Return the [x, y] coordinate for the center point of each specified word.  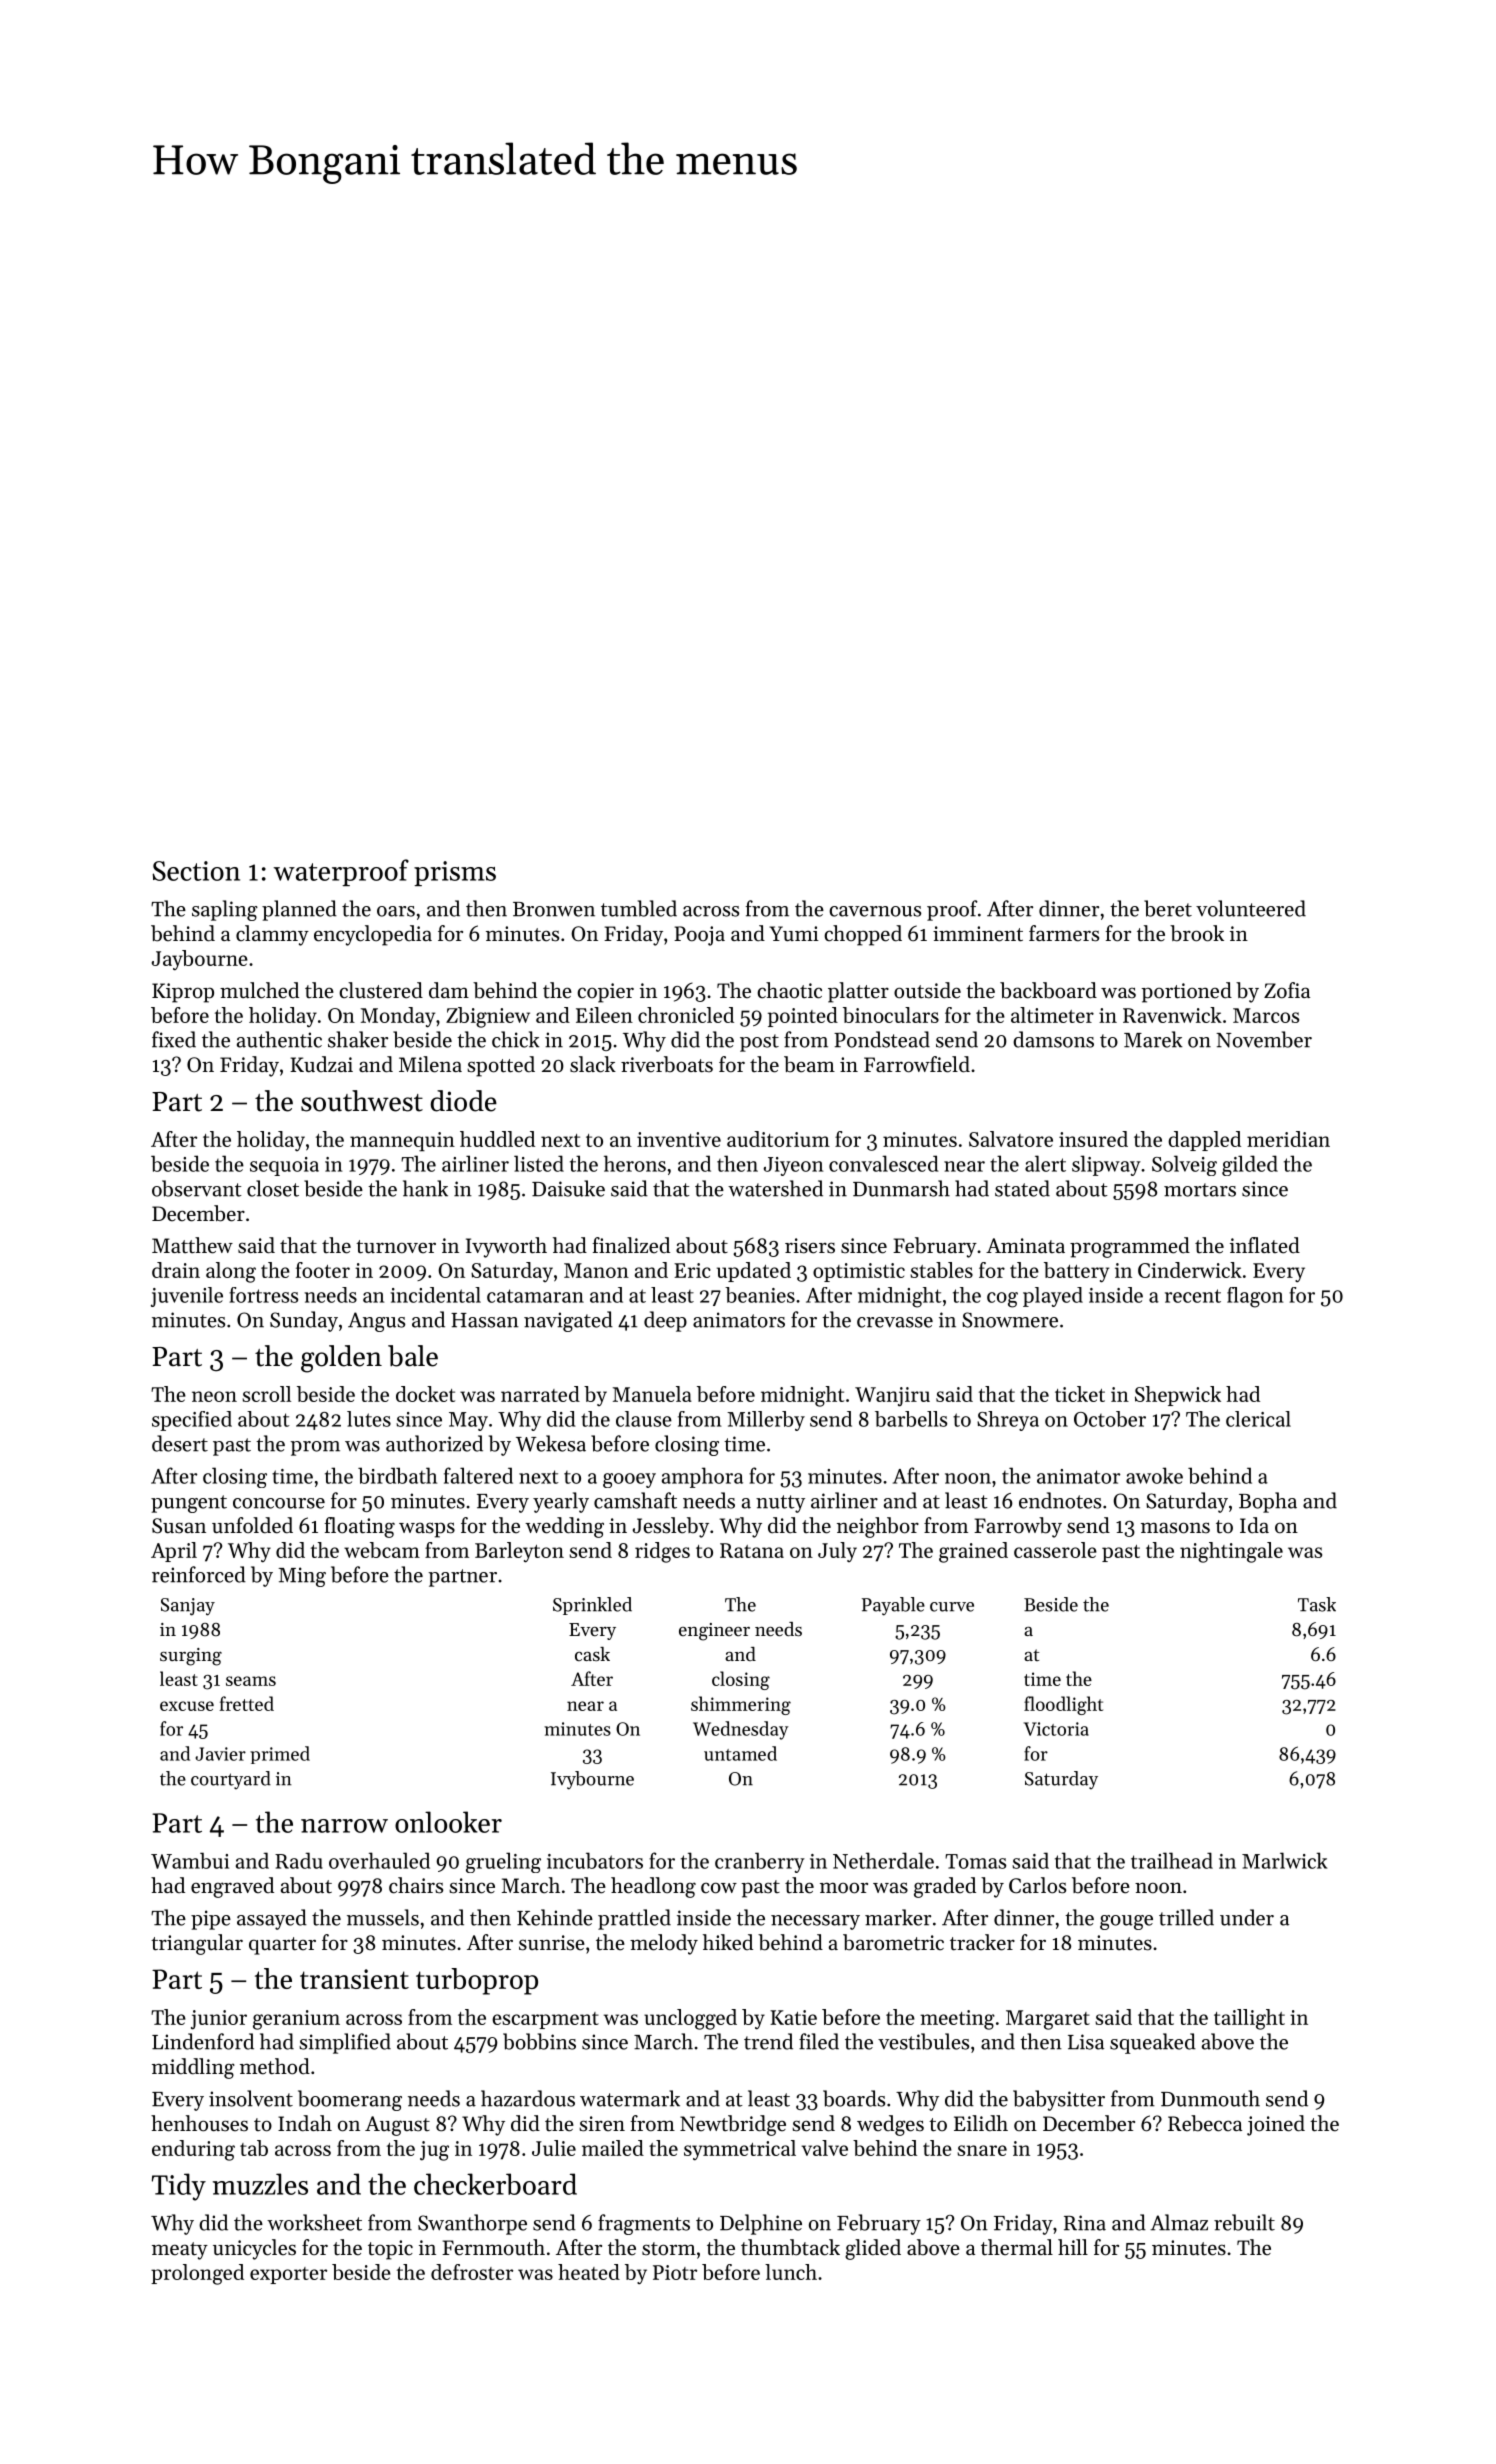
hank [425, 1188]
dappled [1204, 1141]
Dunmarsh [901, 1188]
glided [873, 2249]
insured [1093, 1139]
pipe [211, 1920]
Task [1317, 1604]
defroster [472, 2272]
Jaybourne [200, 960]
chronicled [686, 1015]
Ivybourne [592, 1780]
